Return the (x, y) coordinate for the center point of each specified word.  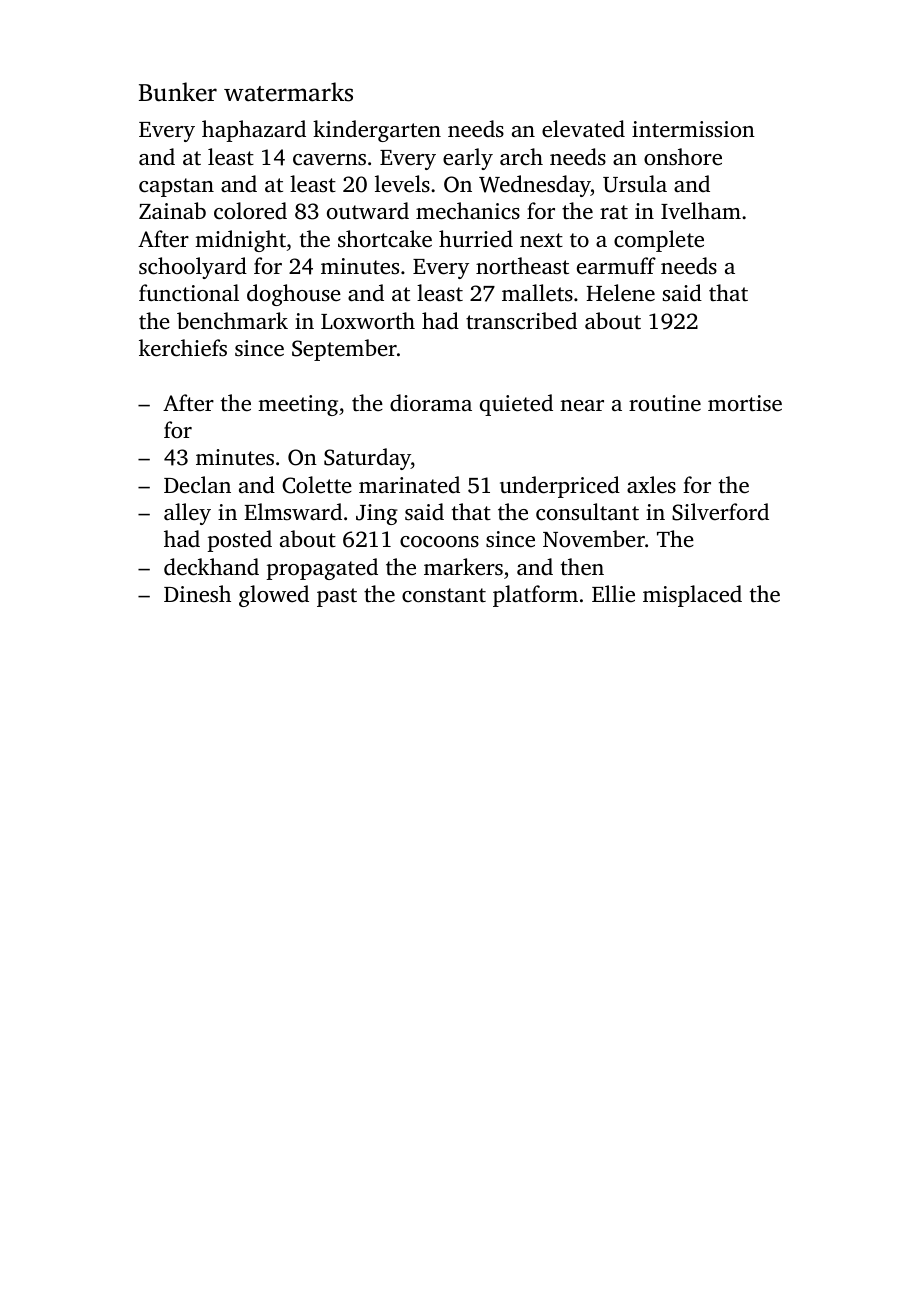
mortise (745, 403)
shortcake (385, 239)
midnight (240, 241)
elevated (583, 129)
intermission (693, 129)
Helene (620, 293)
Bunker (178, 92)
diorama (431, 403)
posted (239, 541)
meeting (298, 405)
